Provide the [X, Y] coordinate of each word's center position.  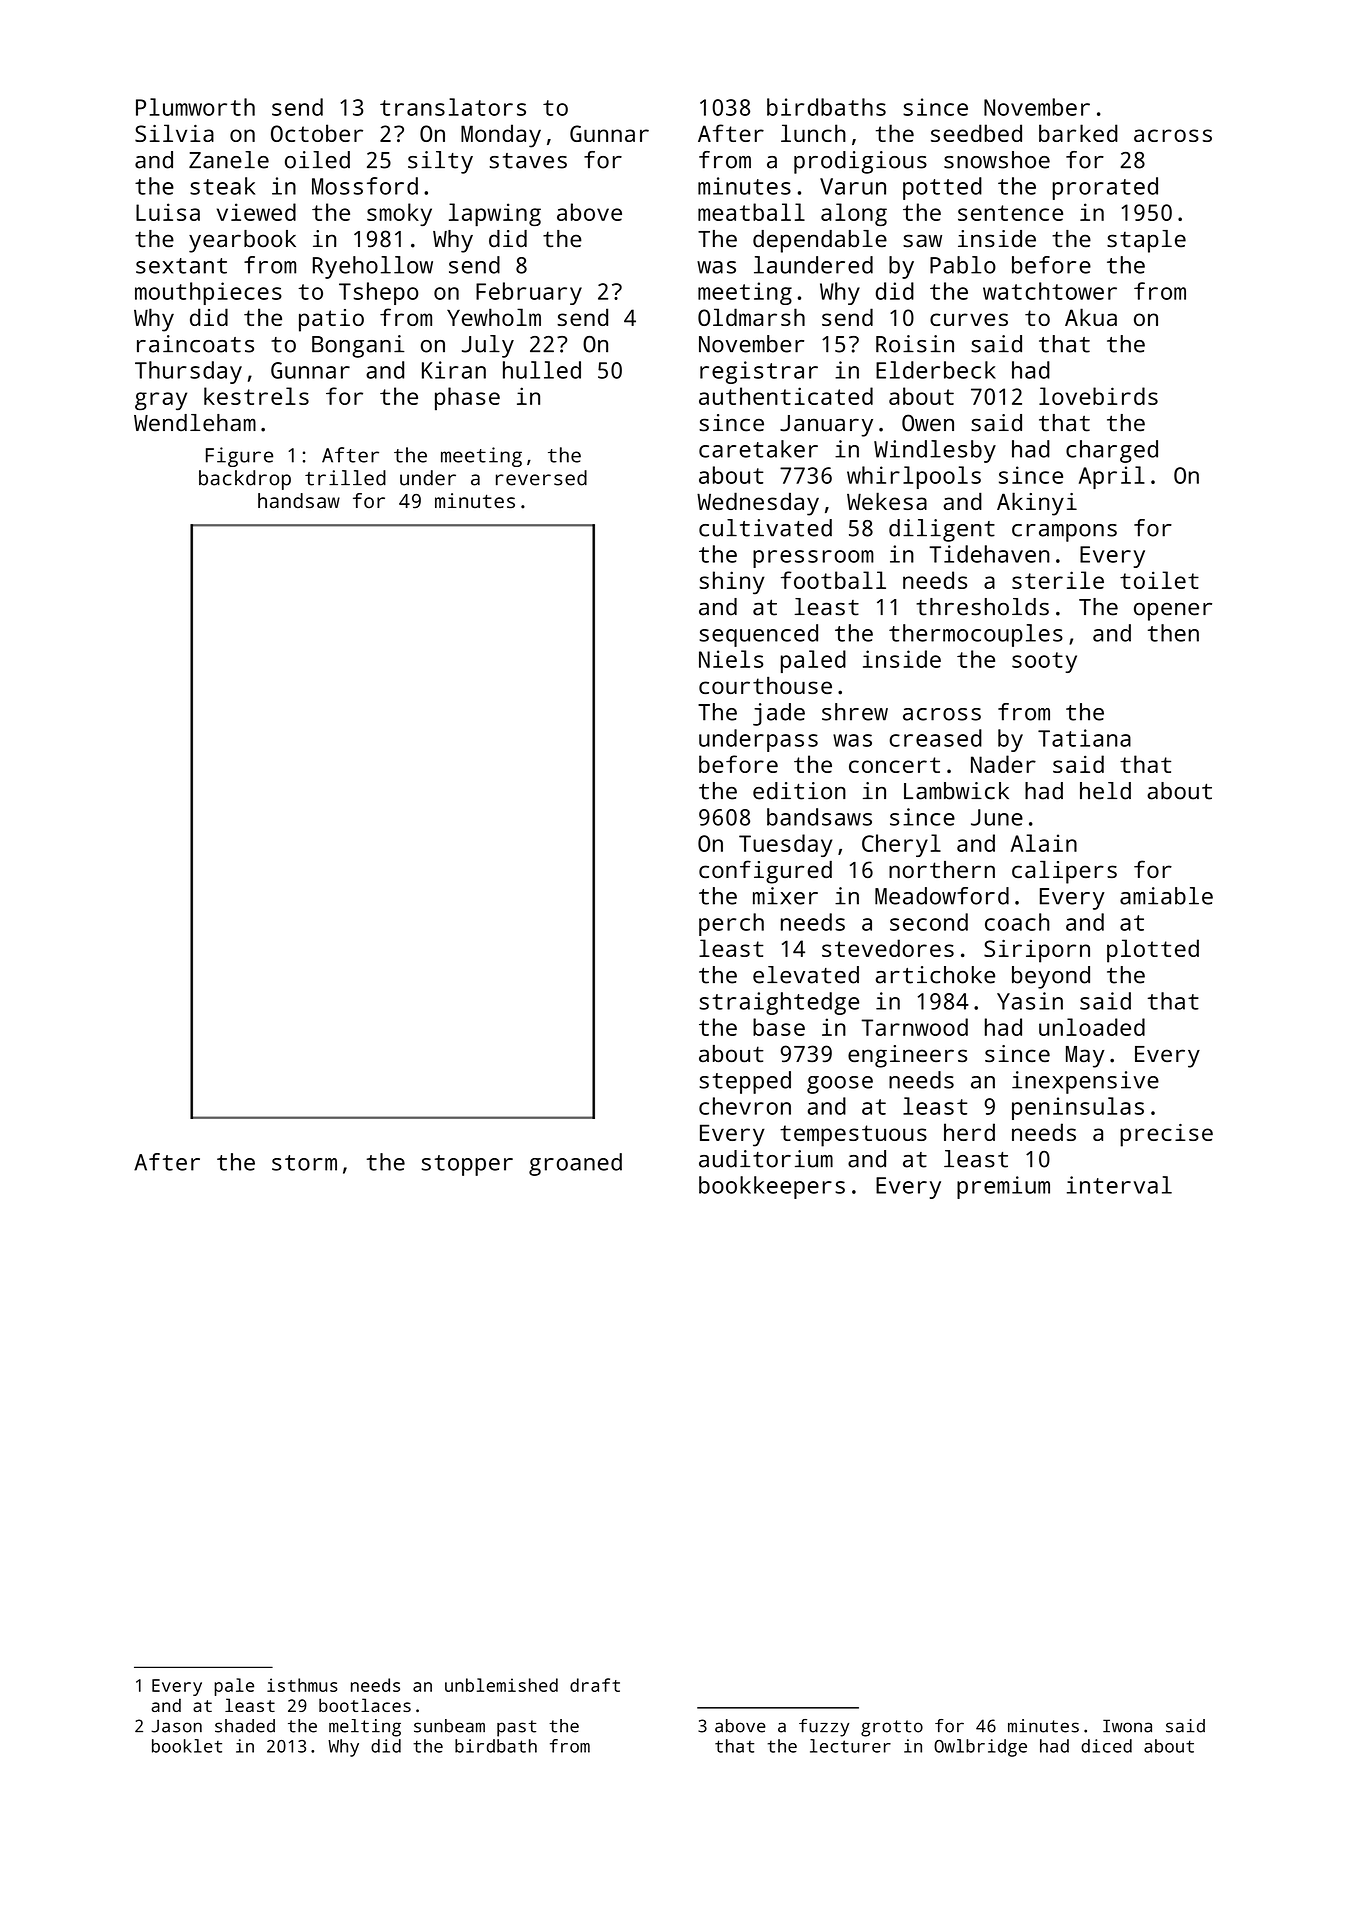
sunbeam [449, 1726]
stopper [467, 1165]
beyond [1051, 977]
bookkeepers [772, 1187]
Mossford [365, 186]
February [529, 293]
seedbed [976, 133]
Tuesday [785, 845]
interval [1119, 1185]
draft [595, 1685]
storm [304, 1163]
